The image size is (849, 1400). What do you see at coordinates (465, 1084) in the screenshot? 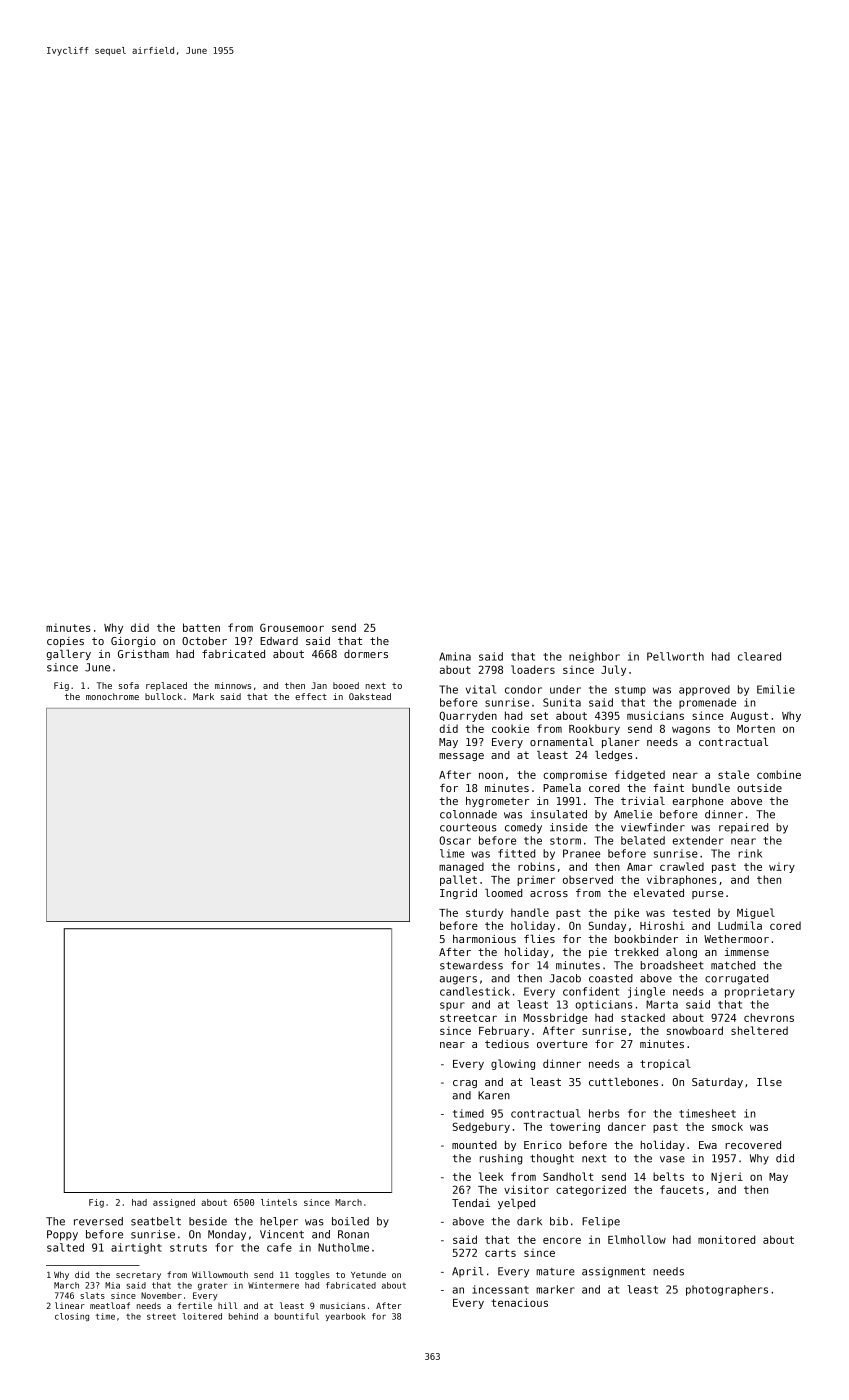
I see `crag` at bounding box center [465, 1084].
